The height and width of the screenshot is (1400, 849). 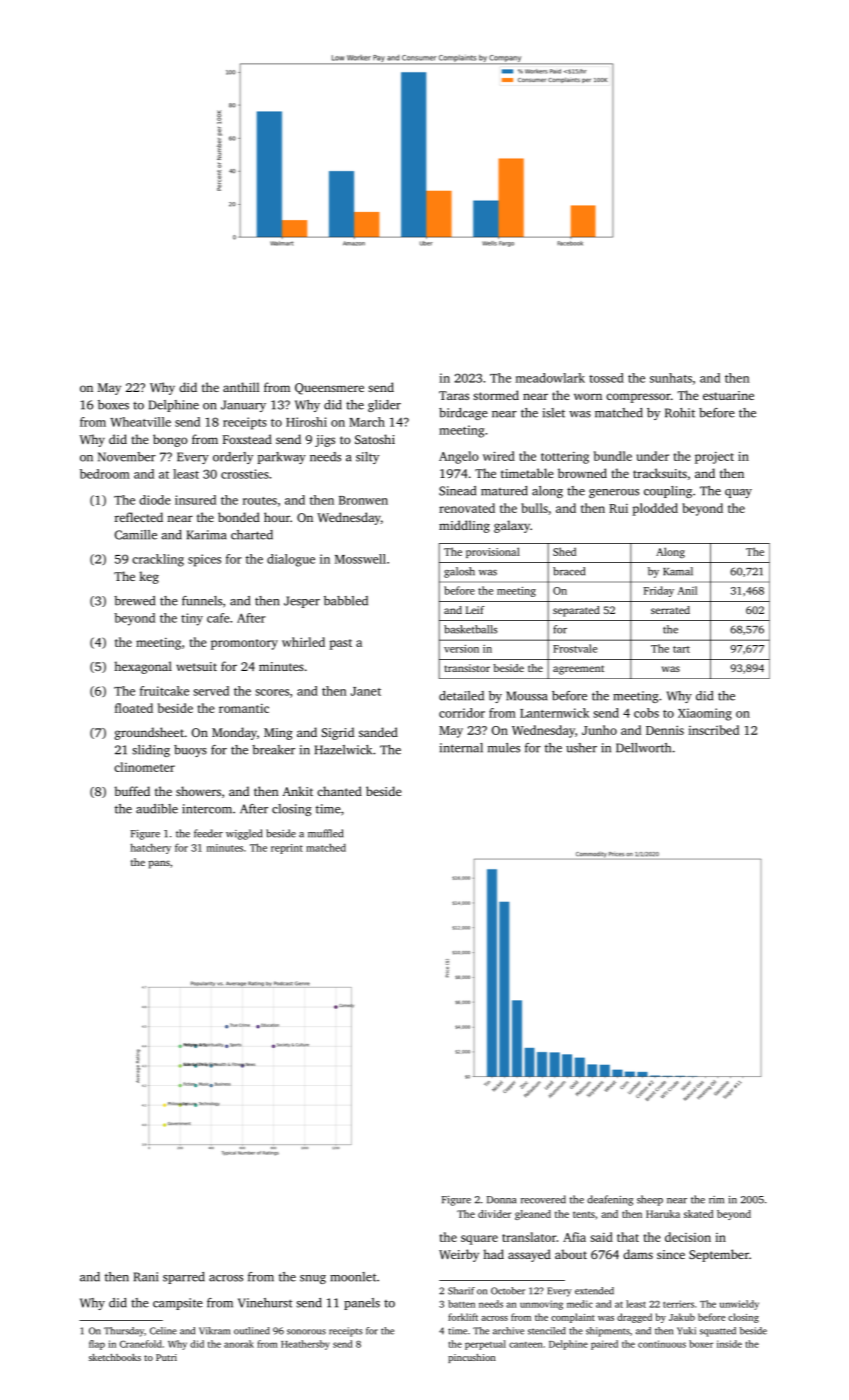 I want to click on sunhats, so click(x=671, y=378).
